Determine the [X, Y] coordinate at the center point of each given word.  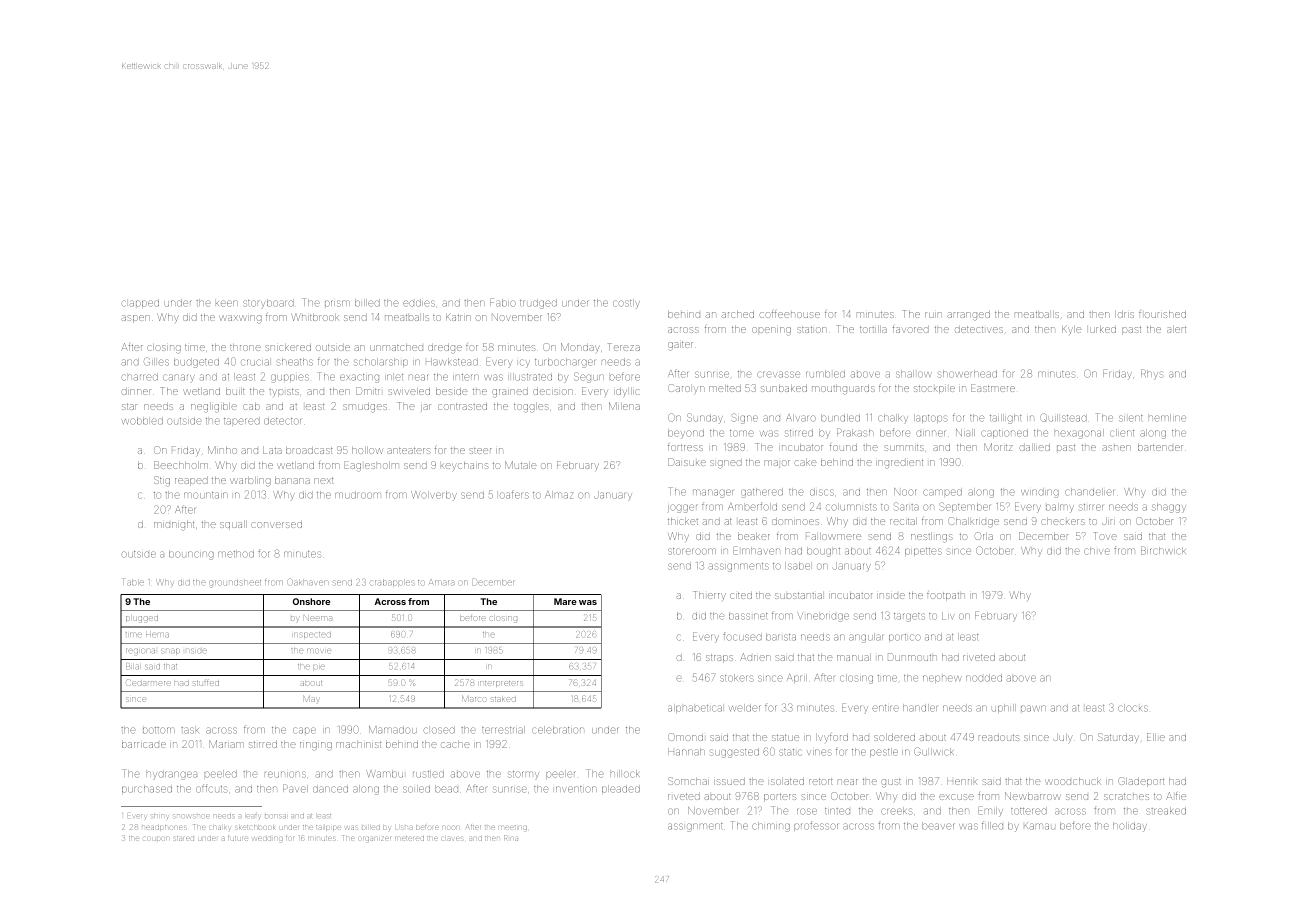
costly [626, 304]
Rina [511, 838]
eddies [419, 303]
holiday [1130, 827]
